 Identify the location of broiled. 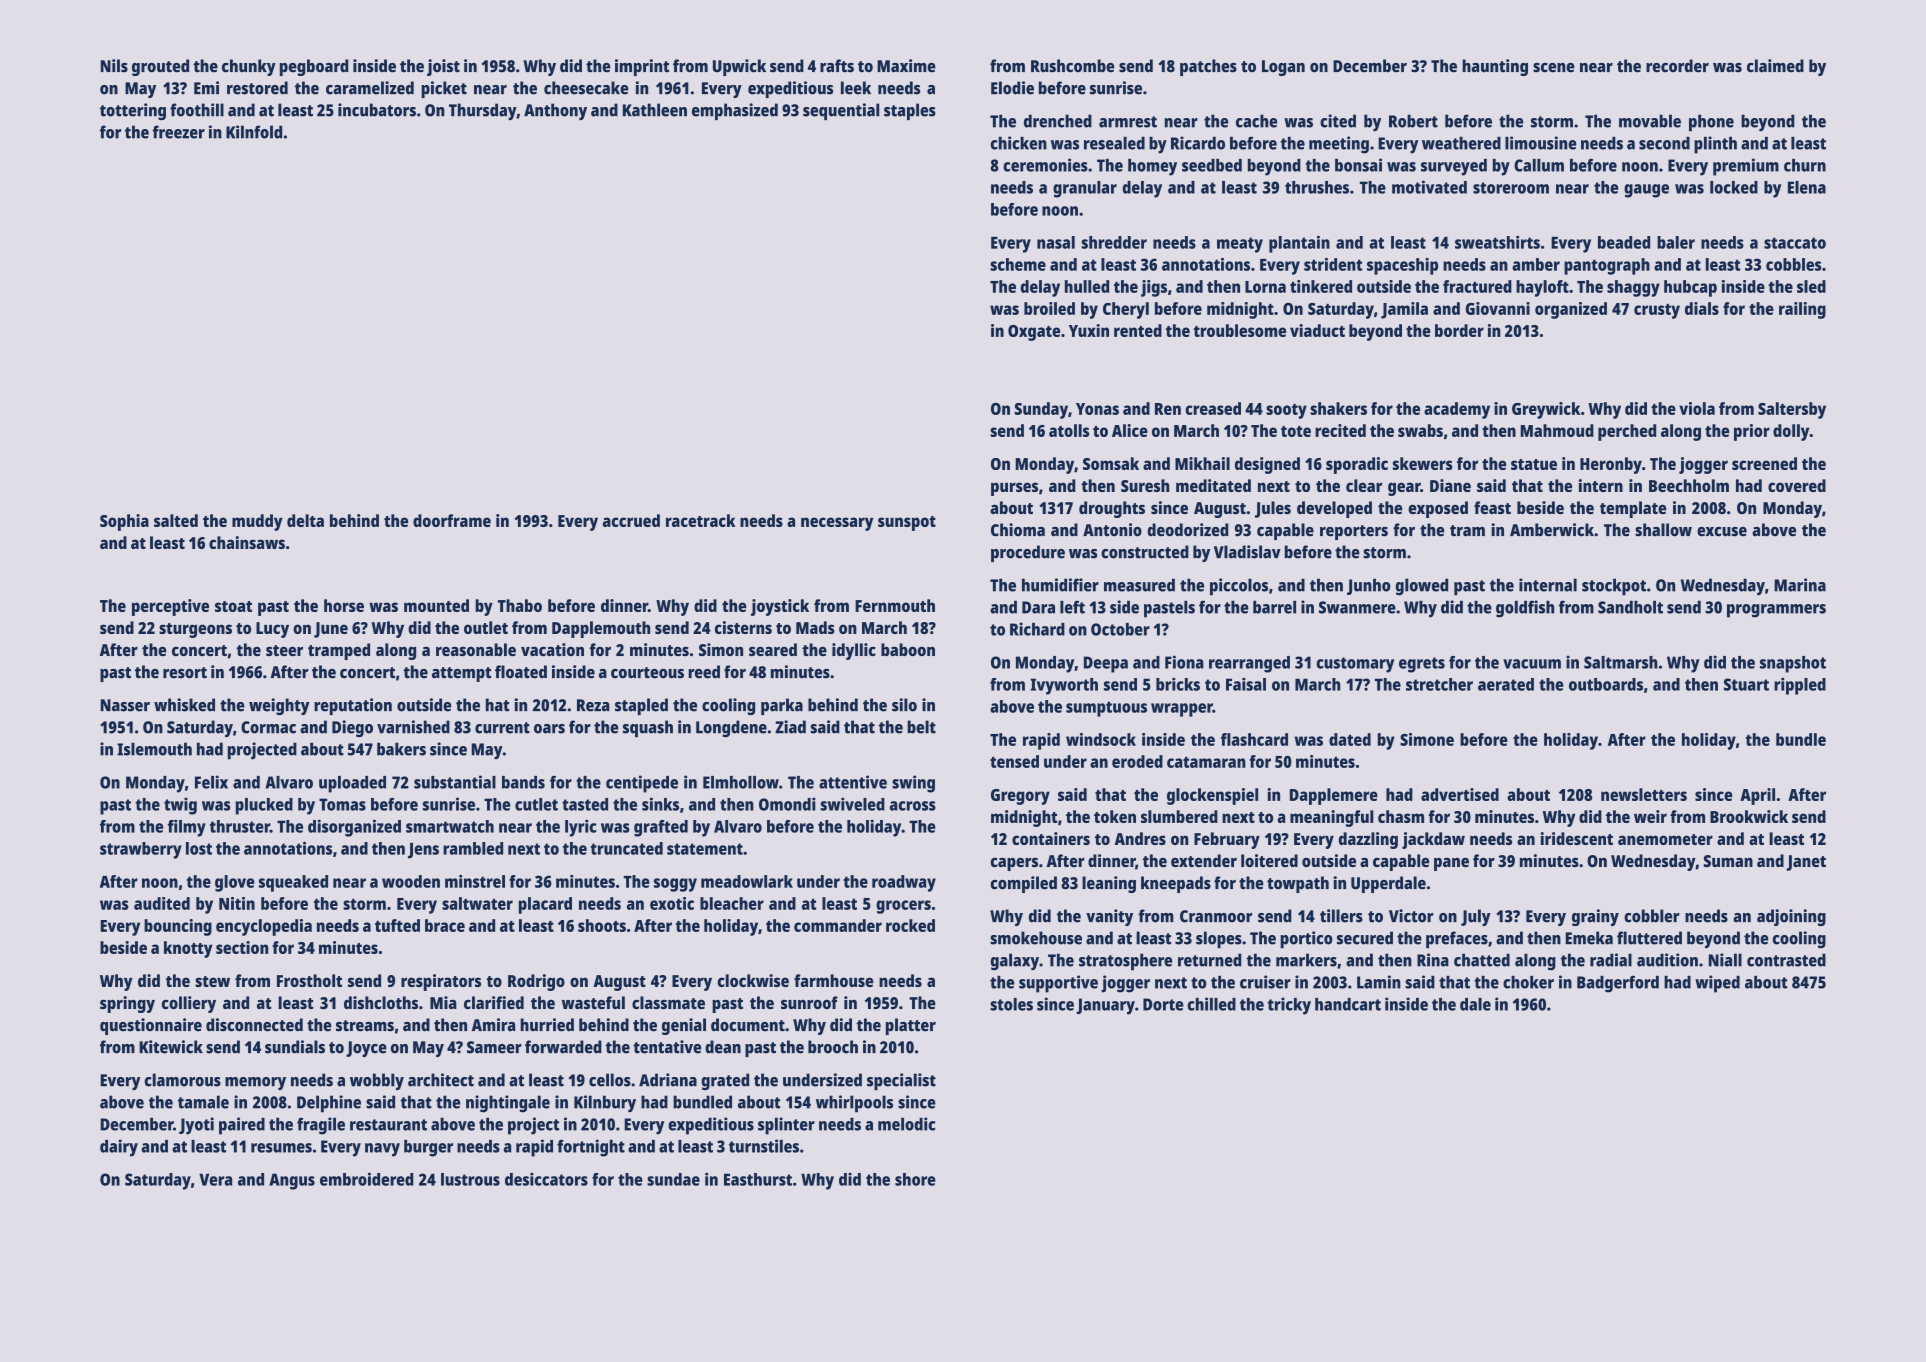
(1049, 308).
